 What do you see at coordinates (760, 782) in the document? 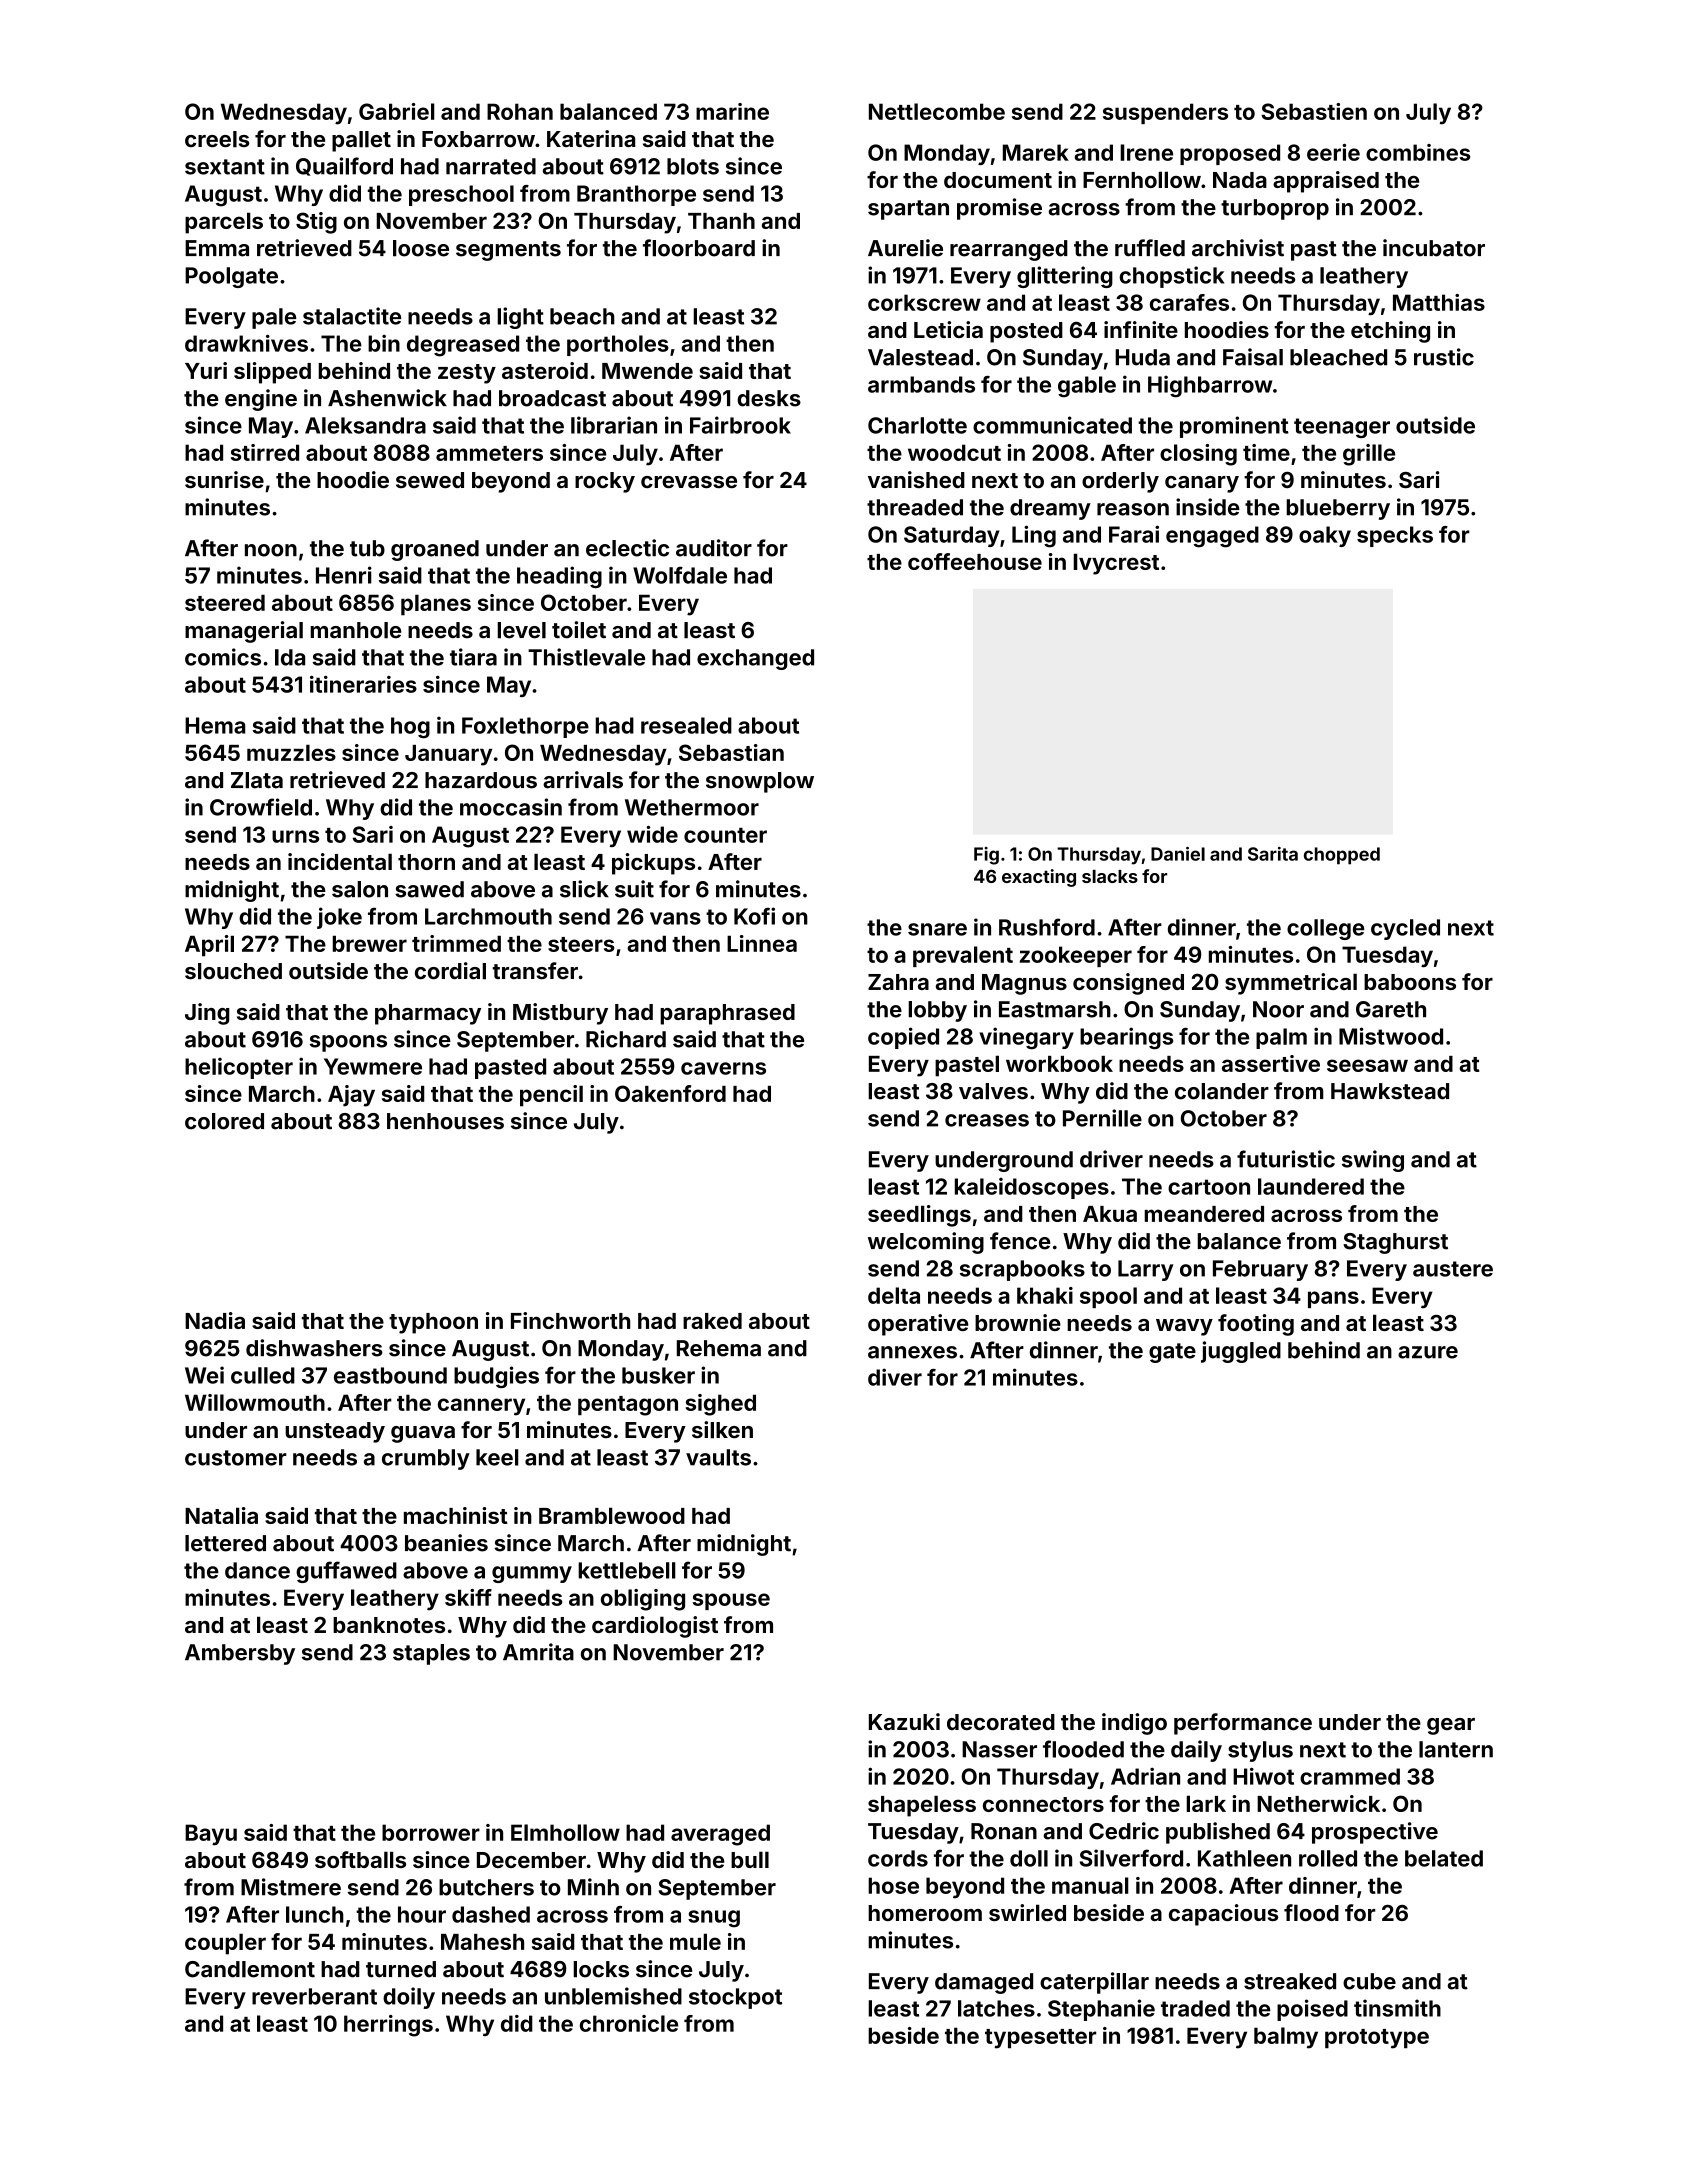
I see `snowplow` at bounding box center [760, 782].
